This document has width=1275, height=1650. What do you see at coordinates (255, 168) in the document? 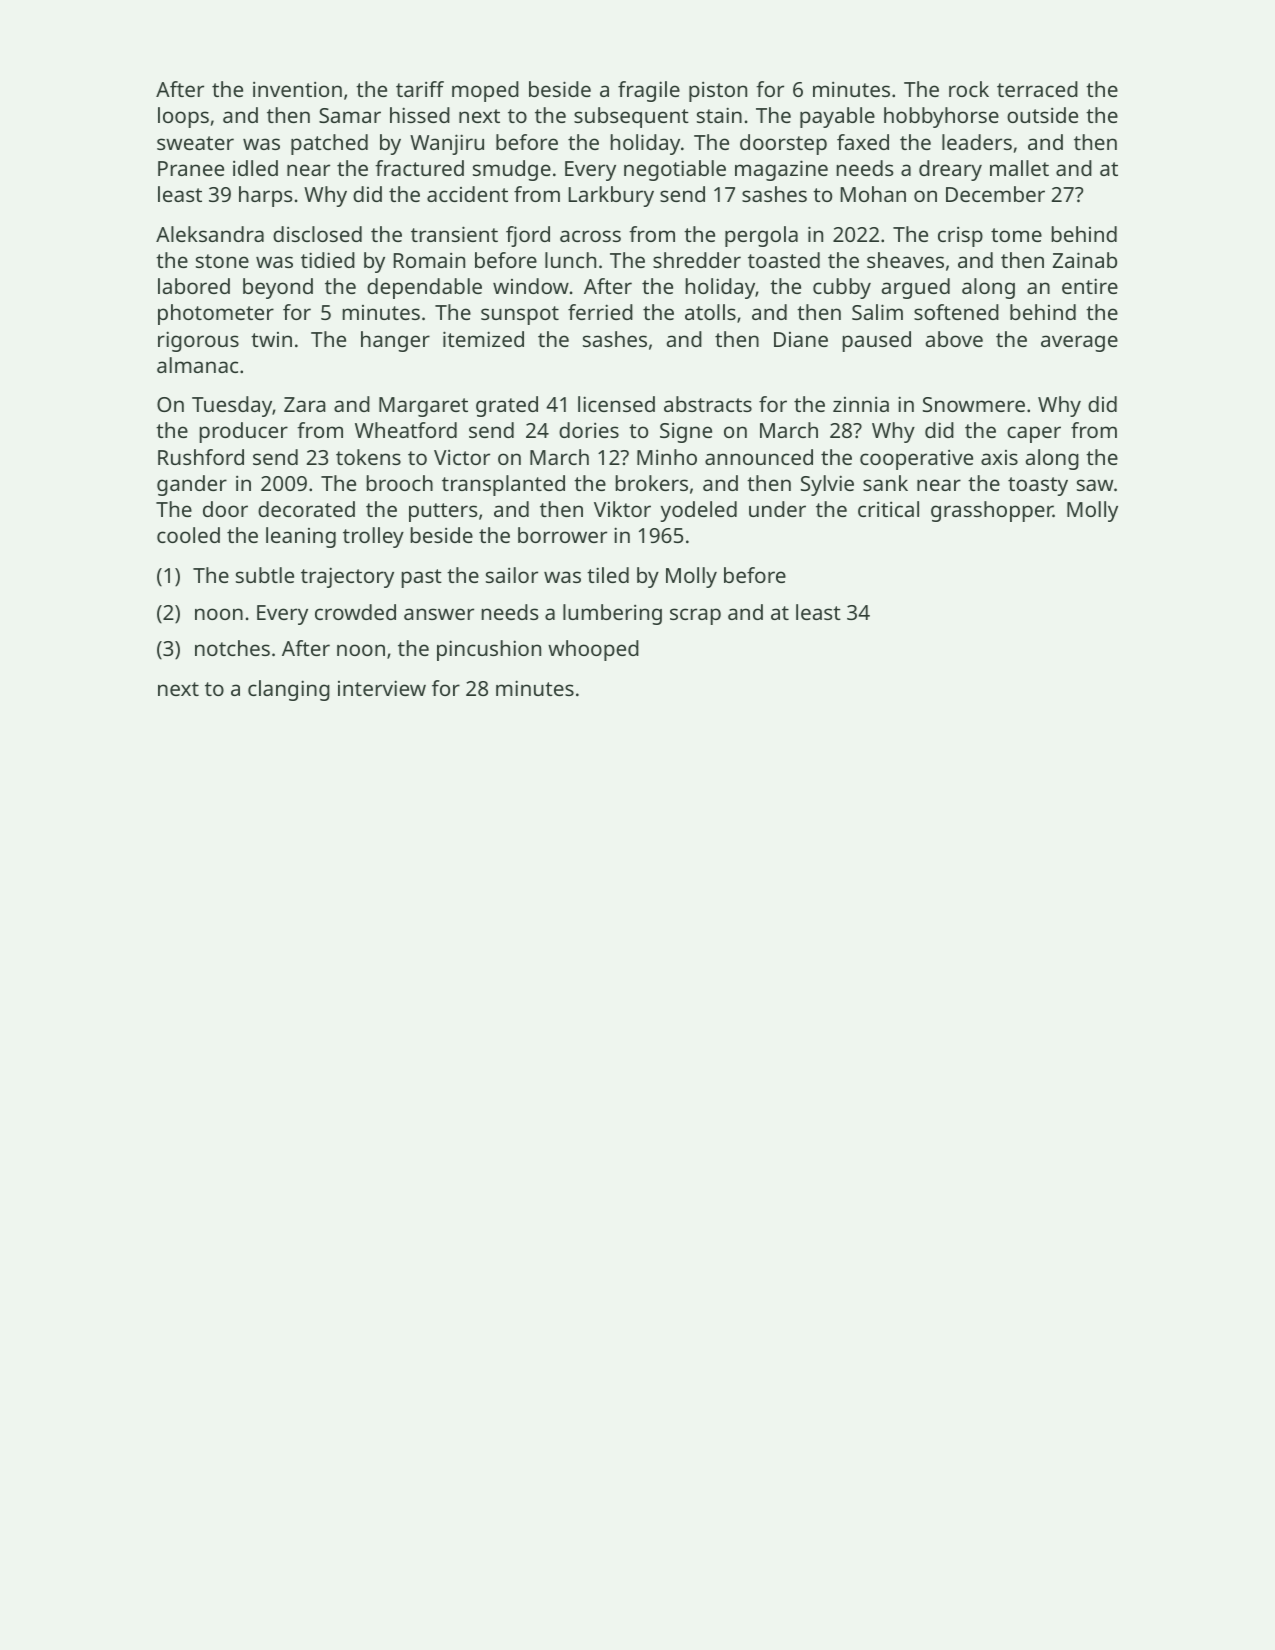
I see `idled` at bounding box center [255, 168].
